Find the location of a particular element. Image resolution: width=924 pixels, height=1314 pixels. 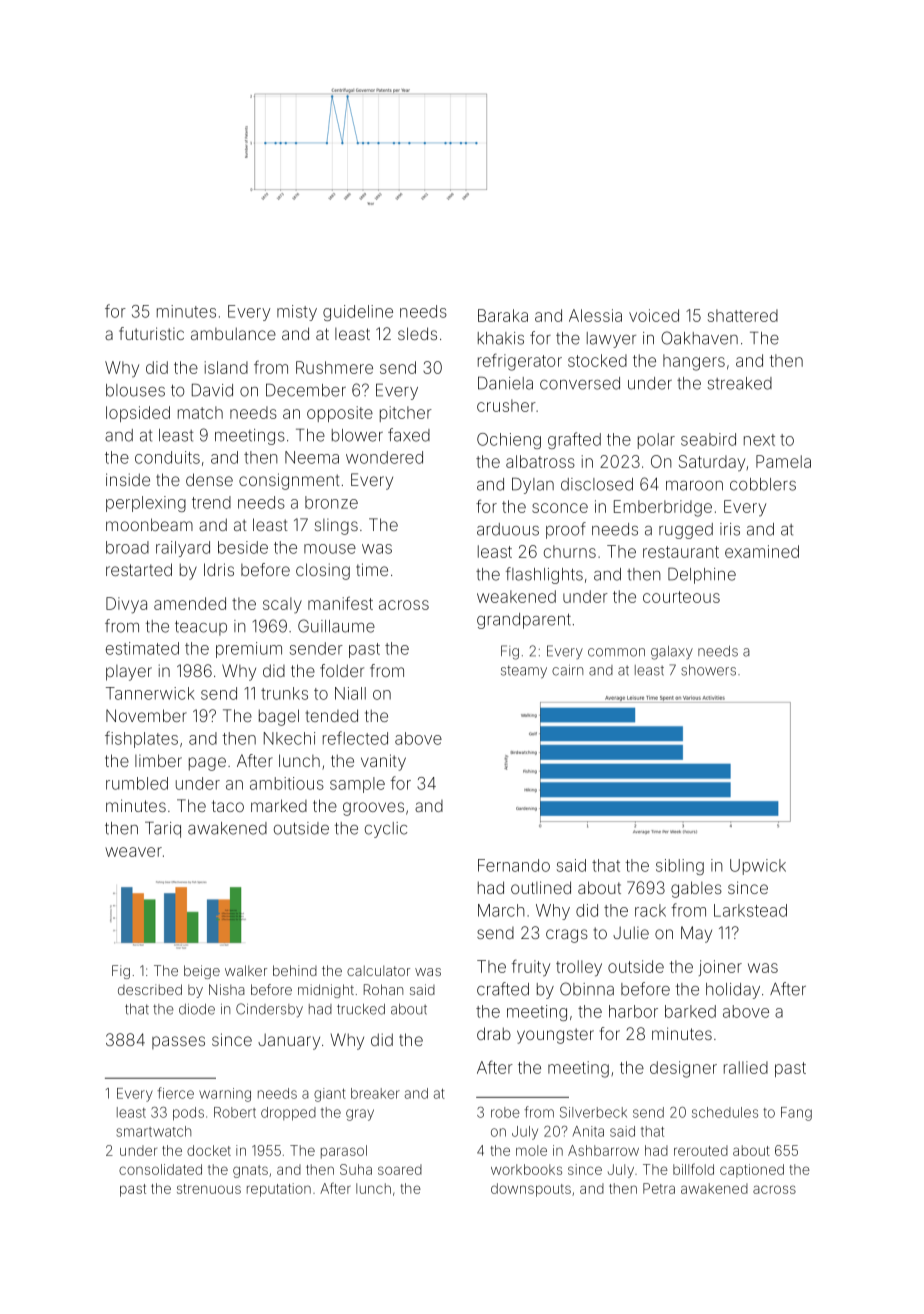

streaked is located at coordinates (739, 383).
